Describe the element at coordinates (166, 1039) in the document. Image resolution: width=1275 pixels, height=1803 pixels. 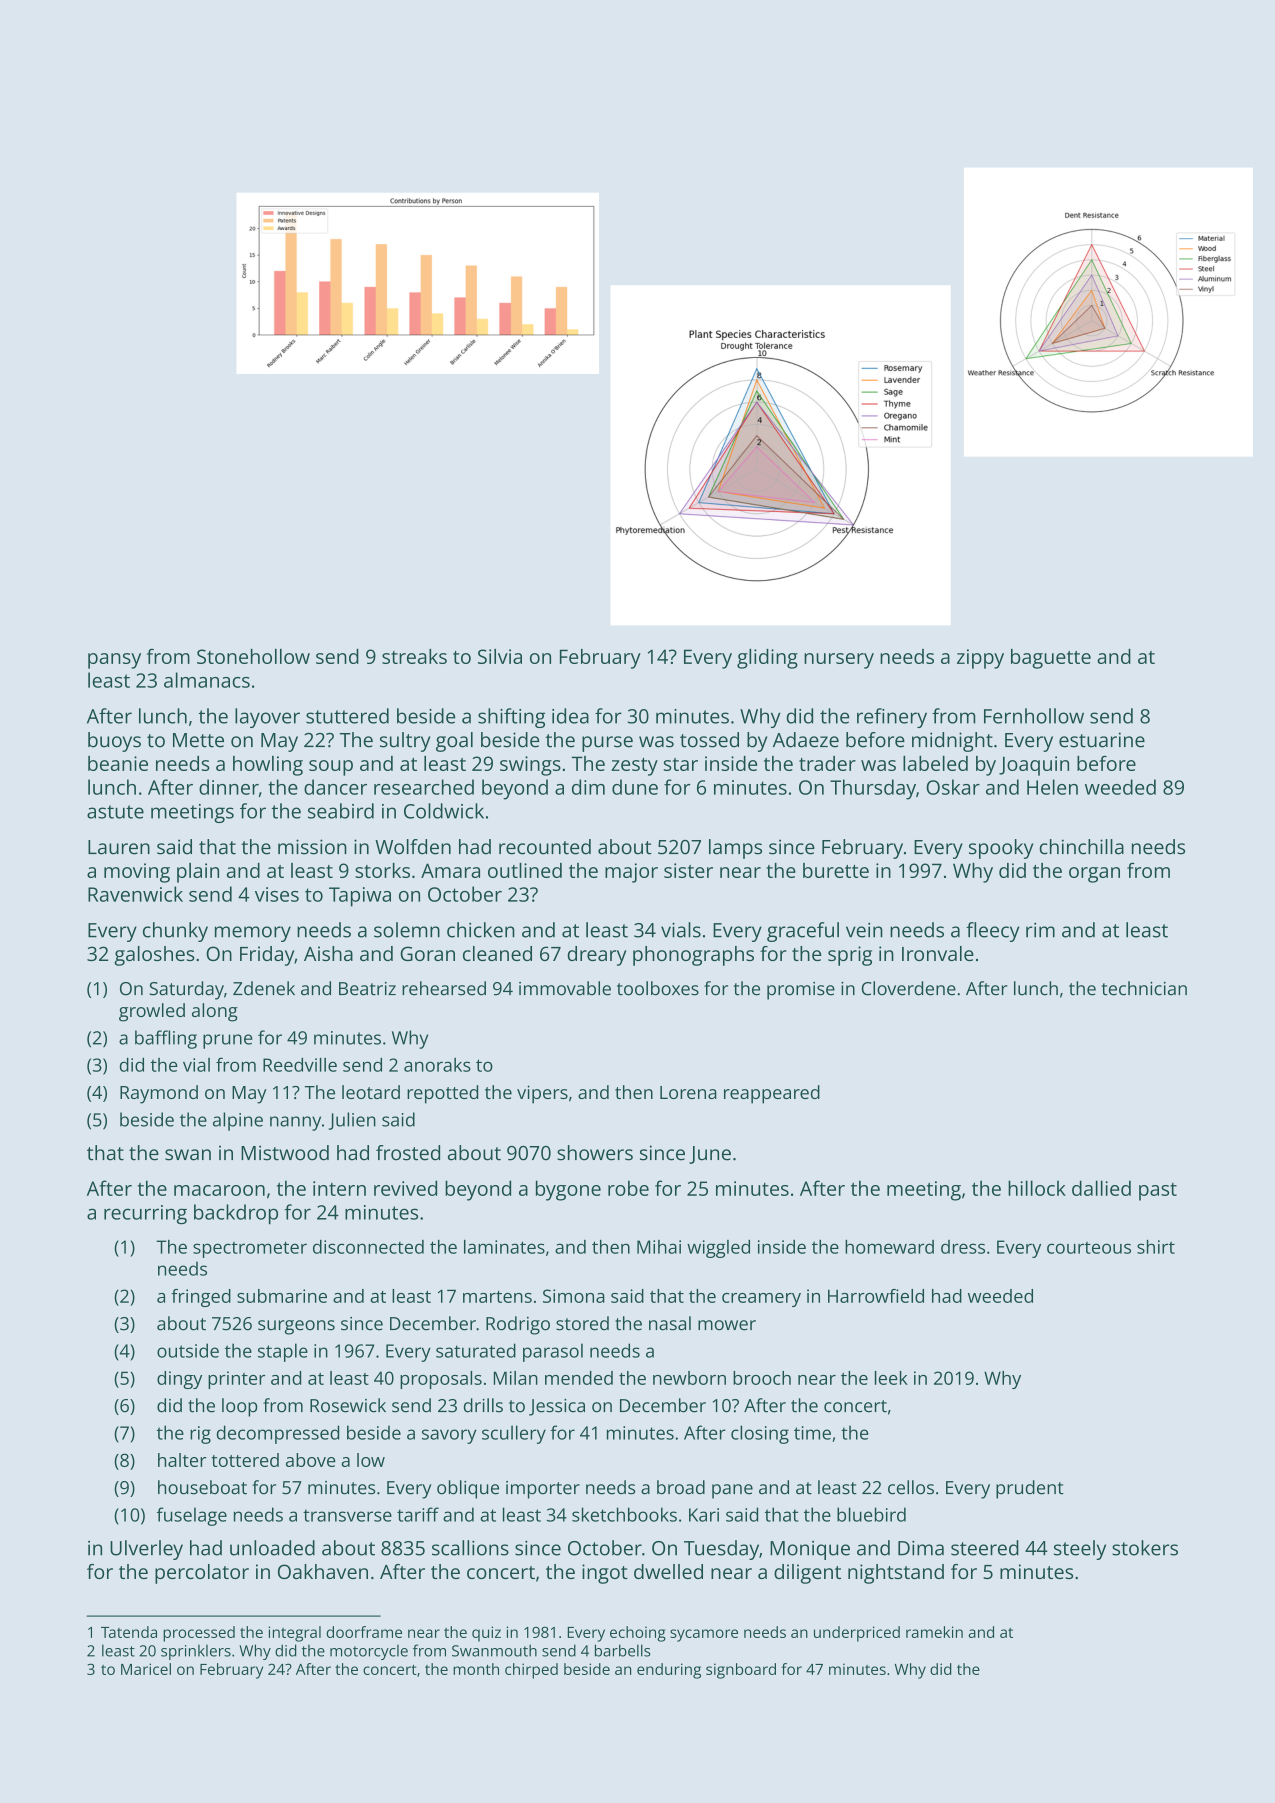
I see `baffling` at that location.
